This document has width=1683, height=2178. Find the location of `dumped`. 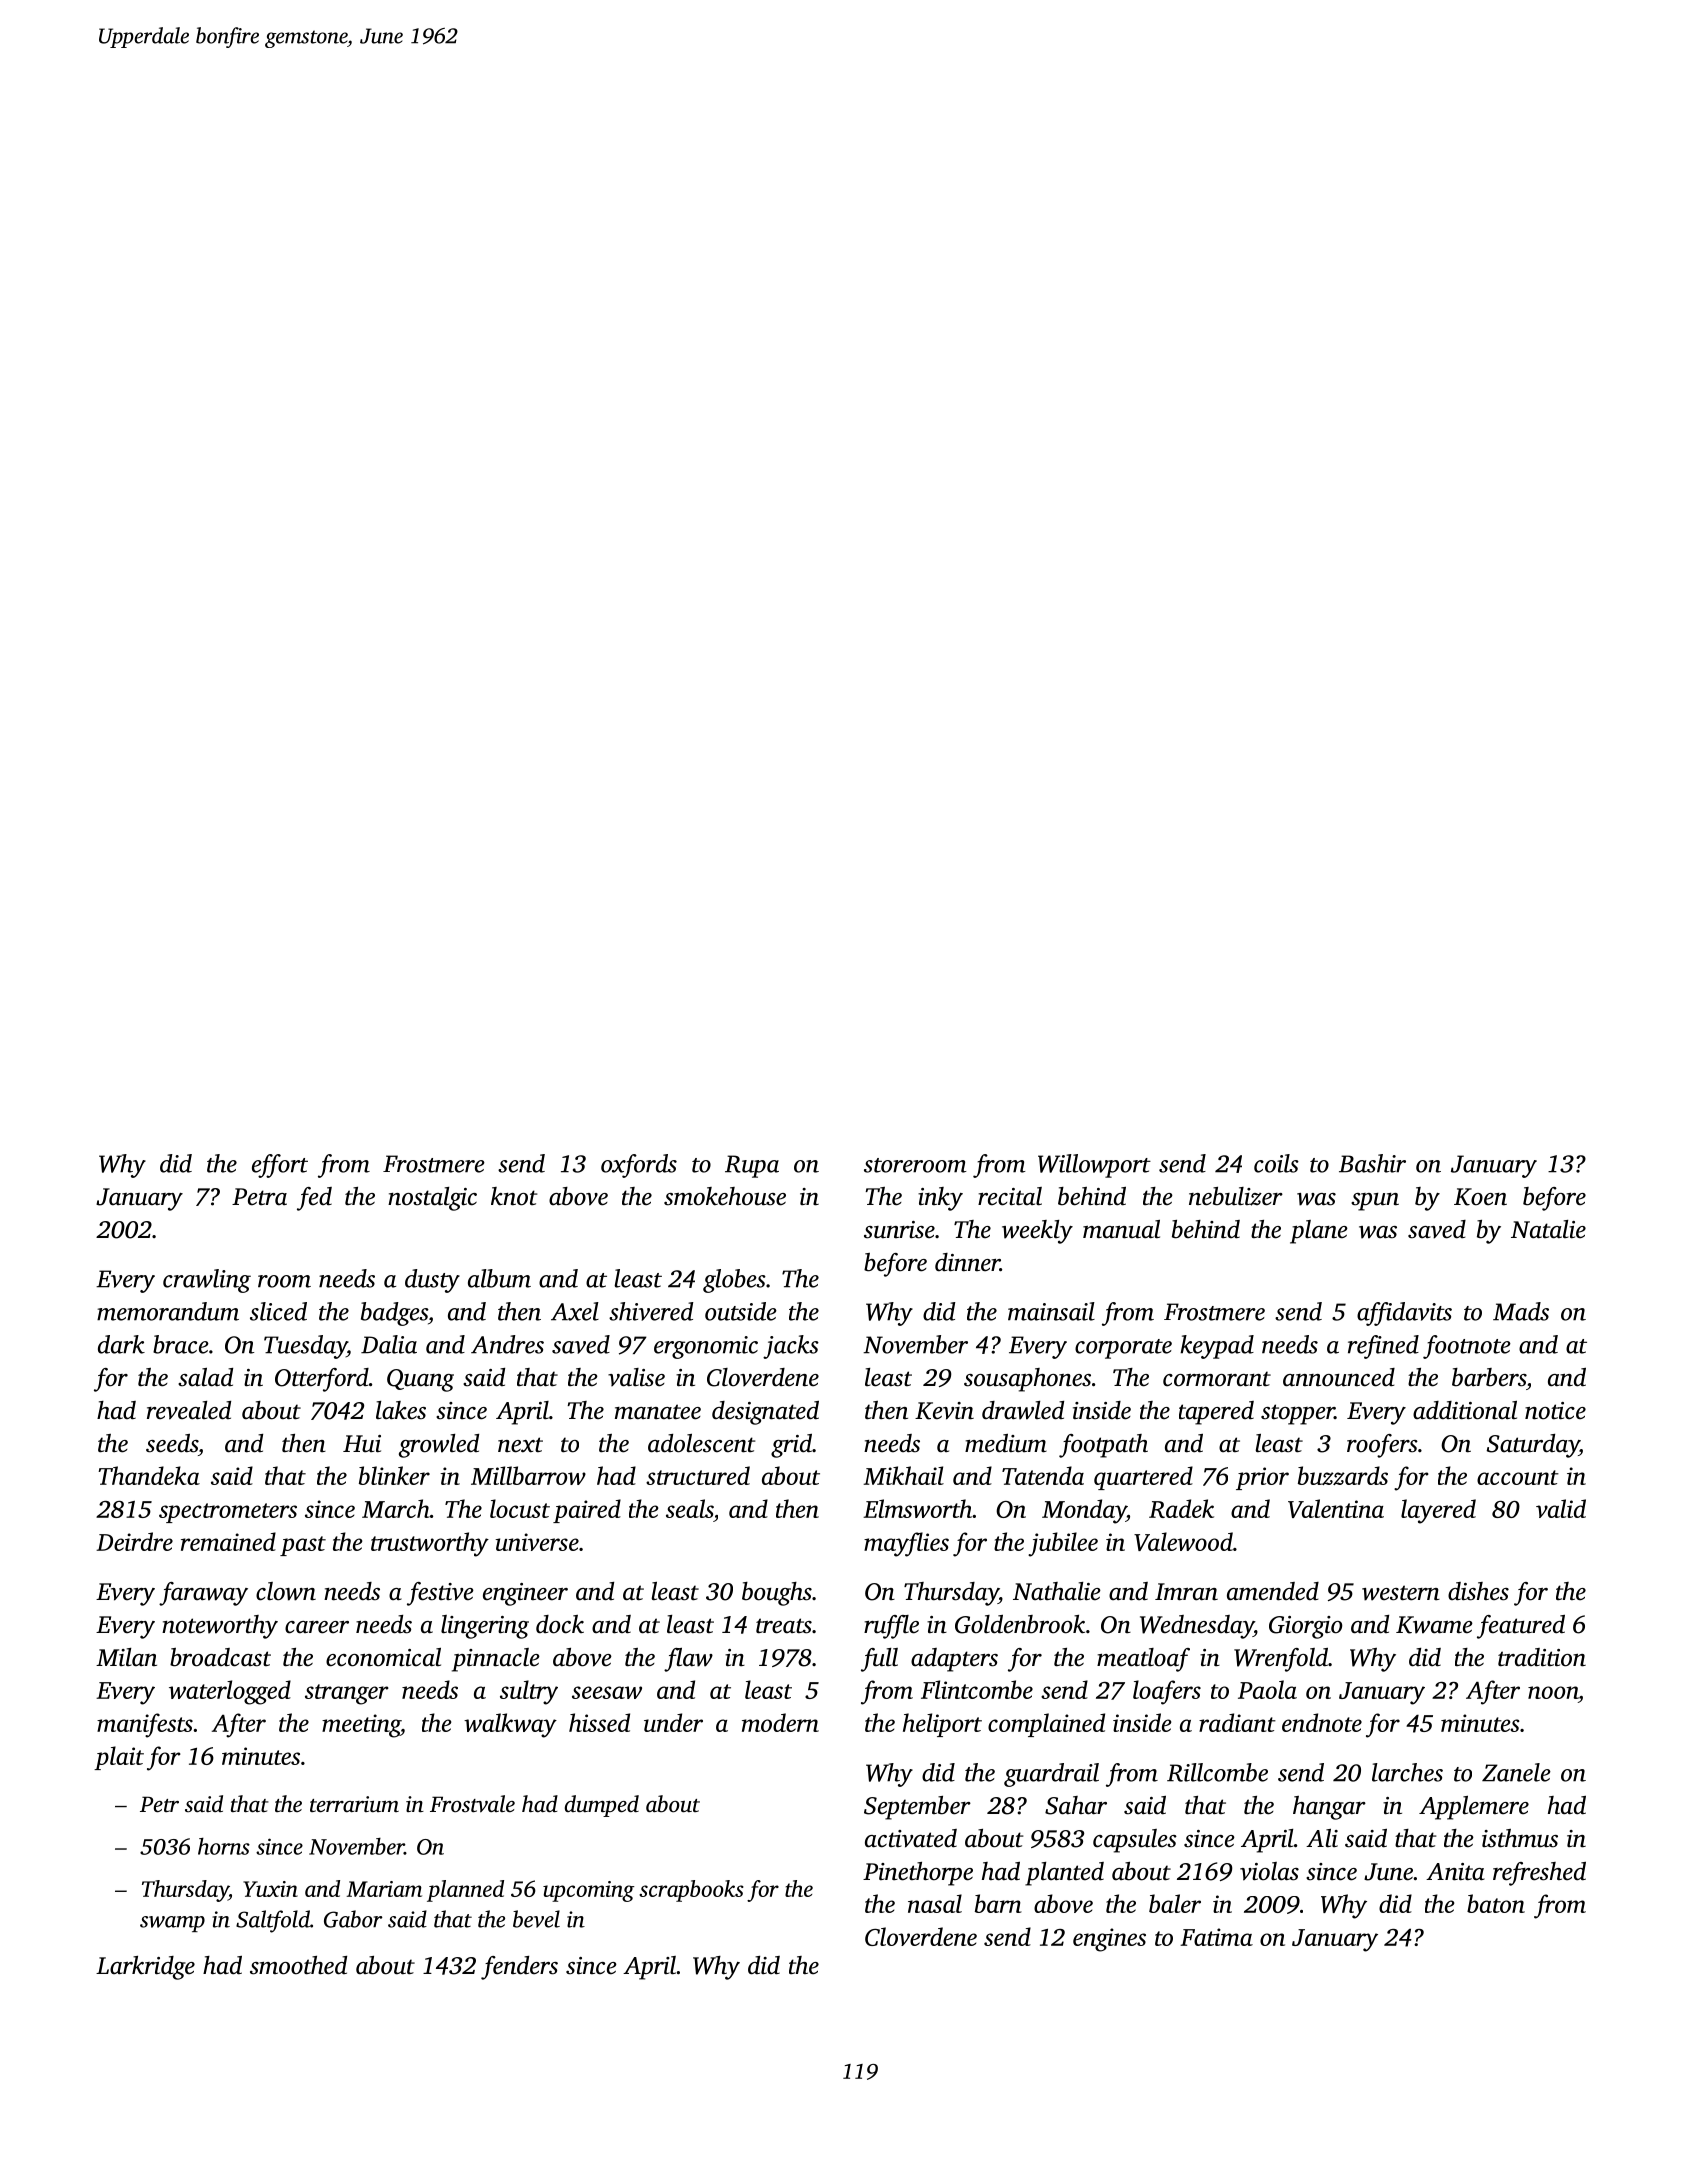

dumped is located at coordinates (602, 1806).
